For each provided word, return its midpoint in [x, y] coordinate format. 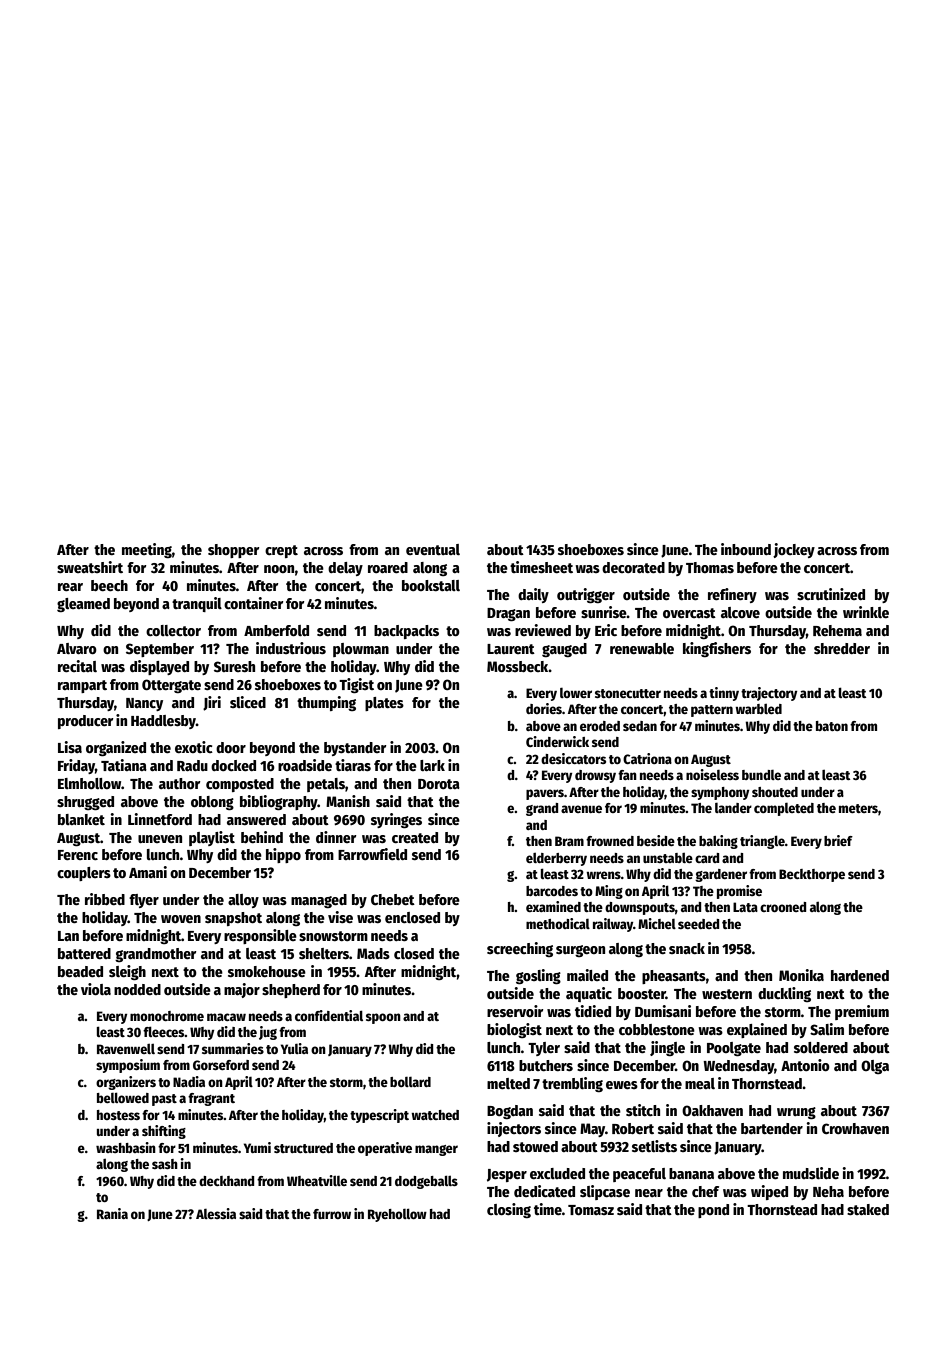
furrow [332, 1214]
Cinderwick [557, 741]
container [254, 603]
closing [509, 1210]
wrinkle [866, 612]
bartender [772, 1128]
